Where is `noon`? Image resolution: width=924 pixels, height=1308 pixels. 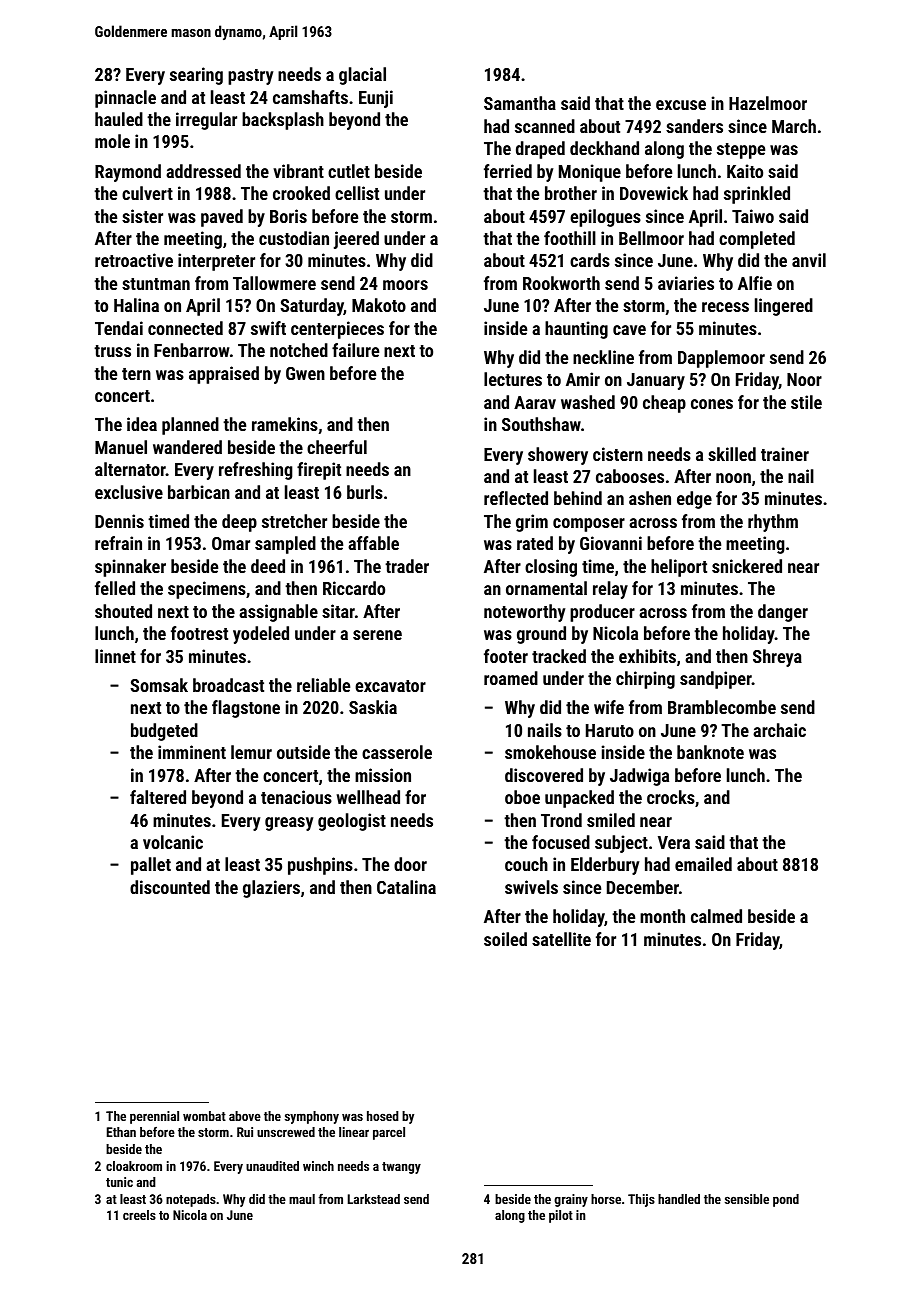
noon is located at coordinates (733, 478).
